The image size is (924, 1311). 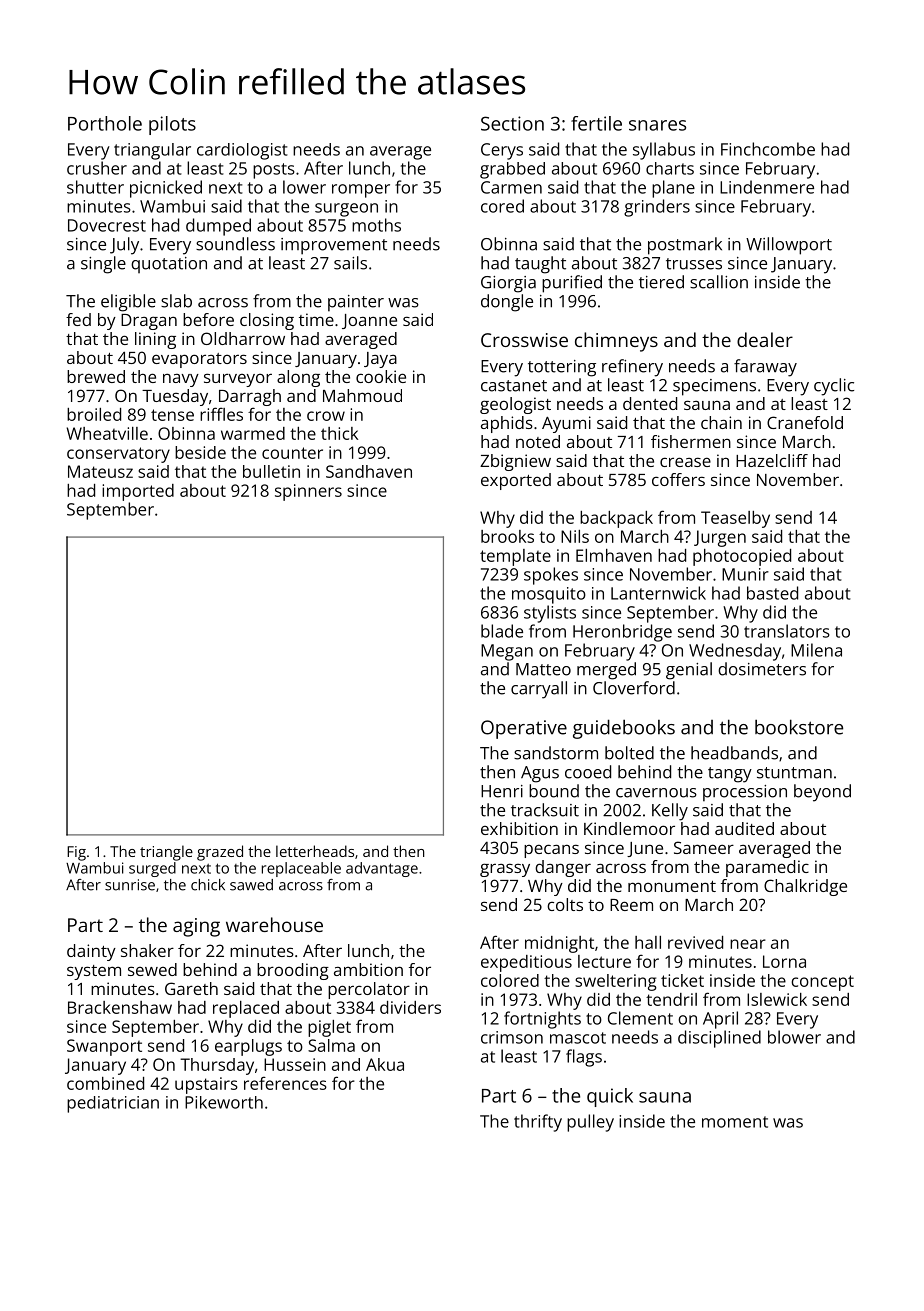 I want to click on painter, so click(x=356, y=303).
